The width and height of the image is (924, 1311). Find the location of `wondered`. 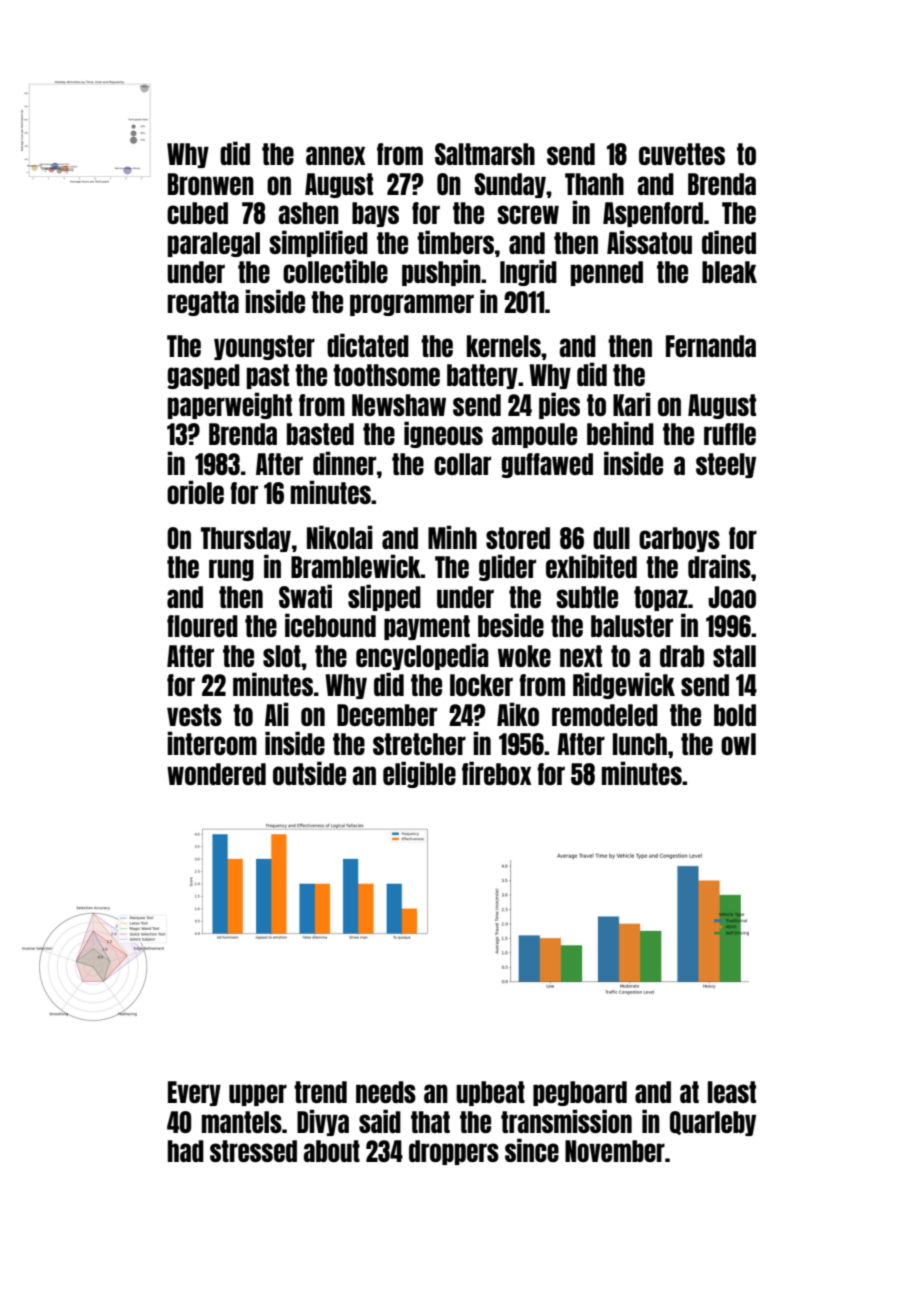

wondered is located at coordinates (216, 774).
